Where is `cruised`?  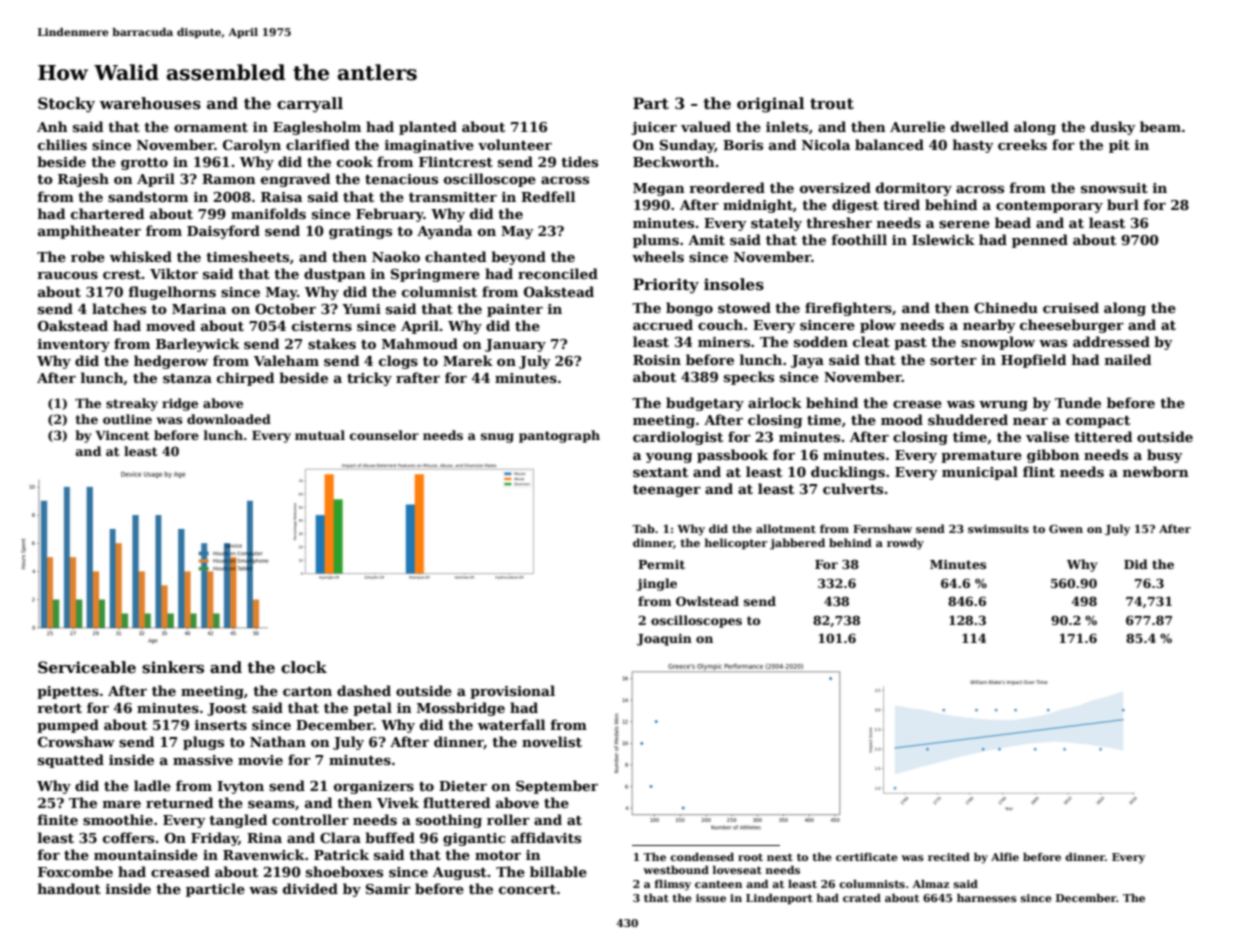
cruised is located at coordinates (1071, 307).
